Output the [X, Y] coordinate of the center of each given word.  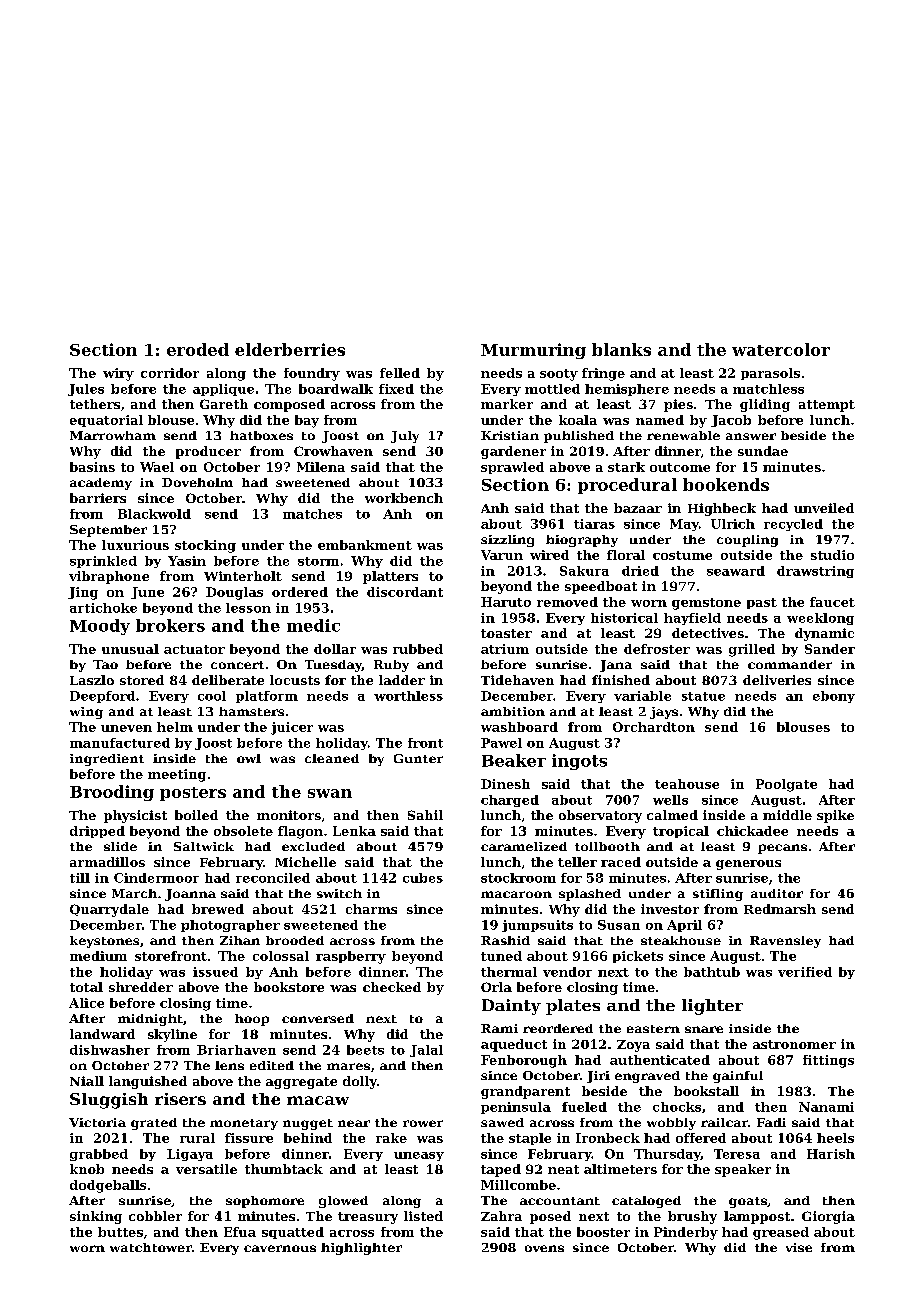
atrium [505, 649]
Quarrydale [109, 910]
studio [832, 555]
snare [704, 1029]
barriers [98, 498]
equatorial [106, 421]
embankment [365, 545]
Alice [86, 1003]
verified [805, 972]
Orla [496, 987]
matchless [768, 389]
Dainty [511, 1007]
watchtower [151, 1247]
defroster [657, 649]
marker [507, 404]
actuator [194, 649]
